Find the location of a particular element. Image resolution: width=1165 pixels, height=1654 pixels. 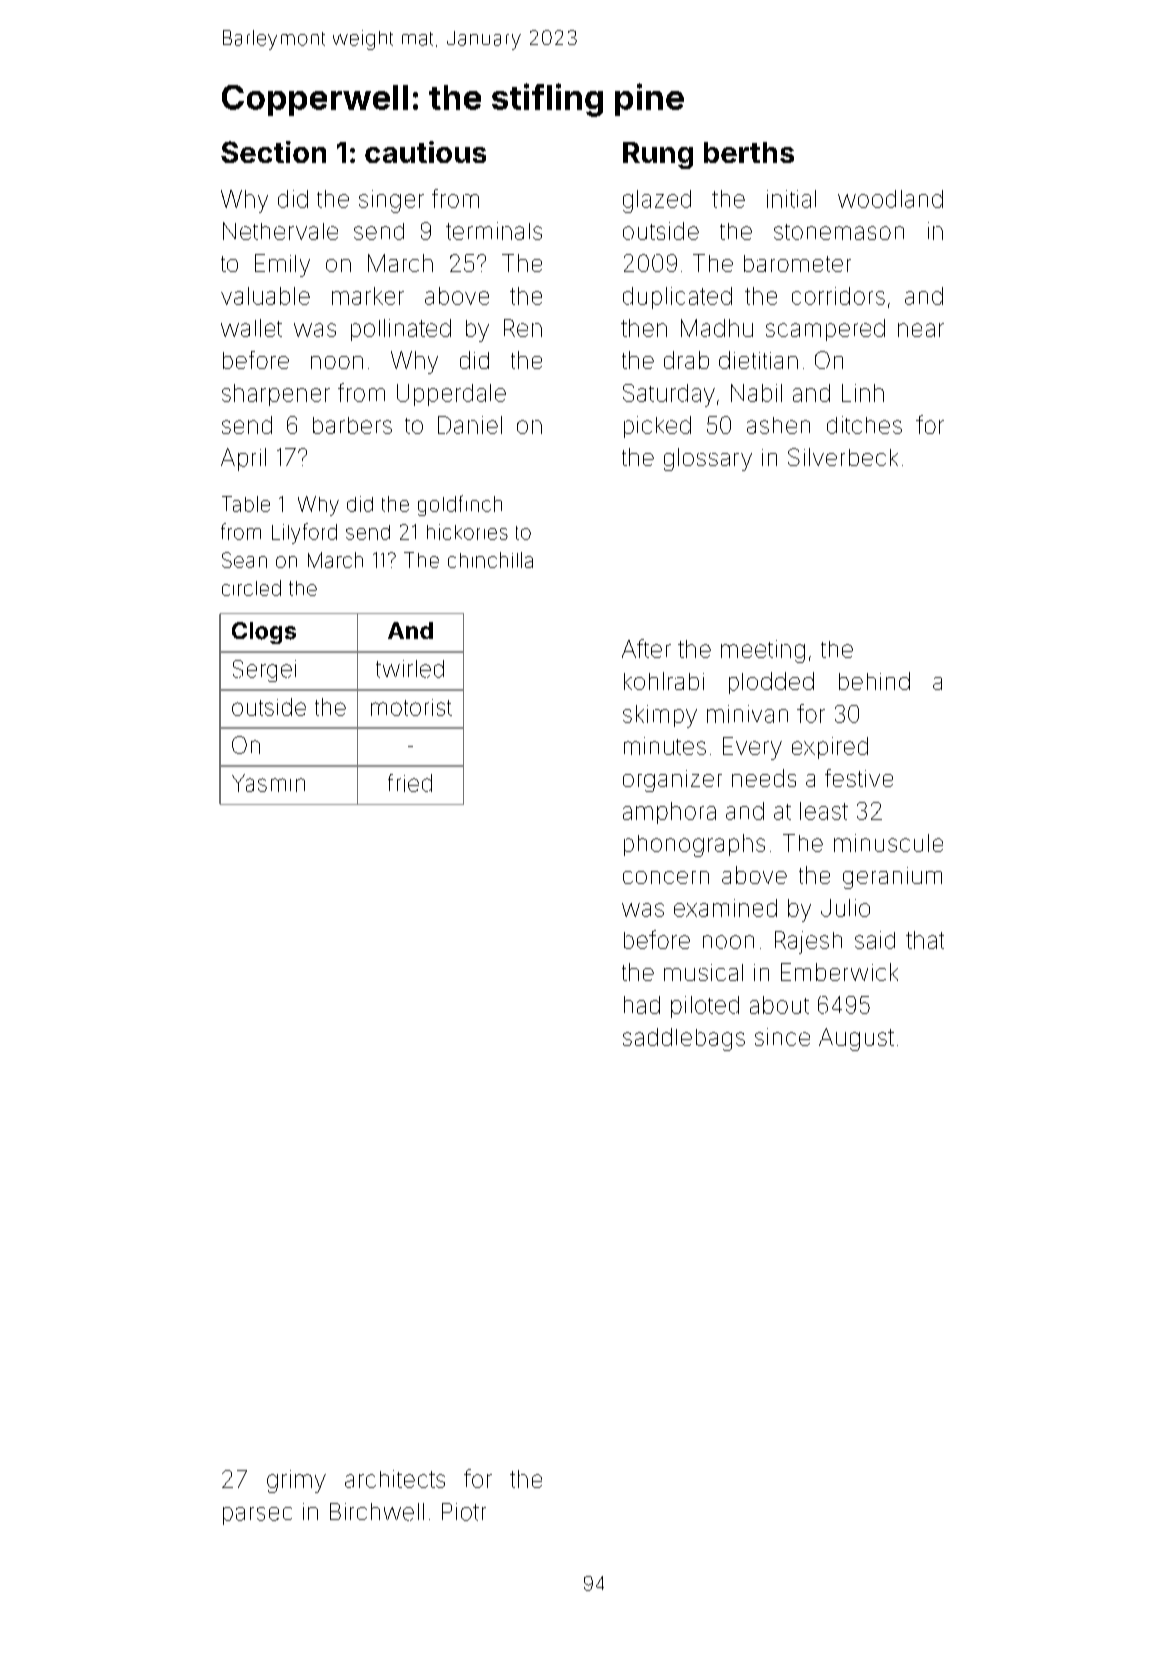

had is located at coordinates (642, 1005).
